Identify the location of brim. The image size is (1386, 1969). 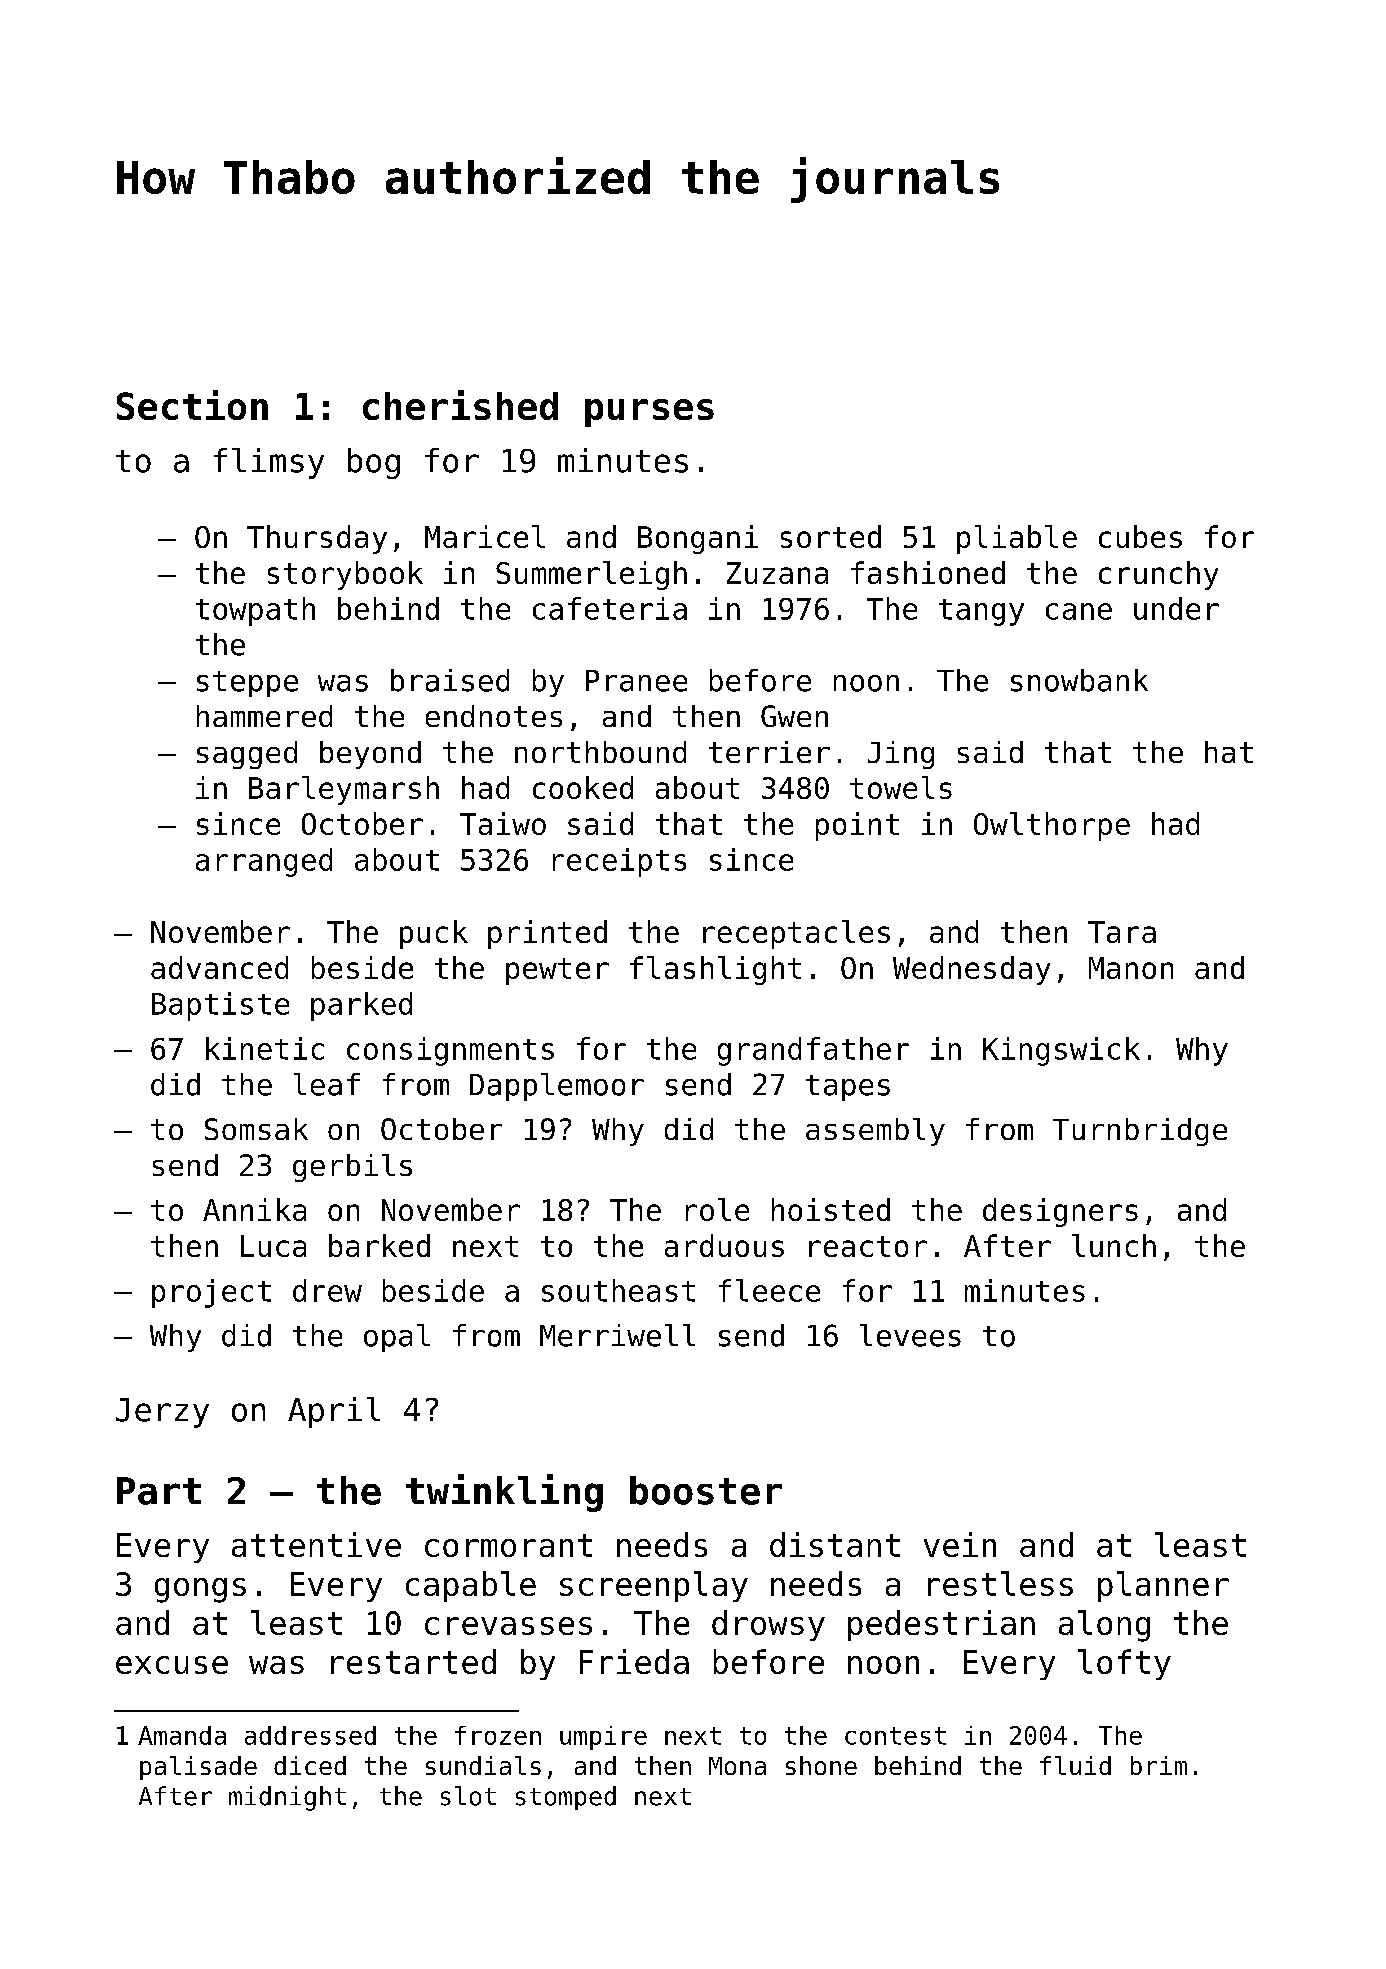
(1159, 1765).
